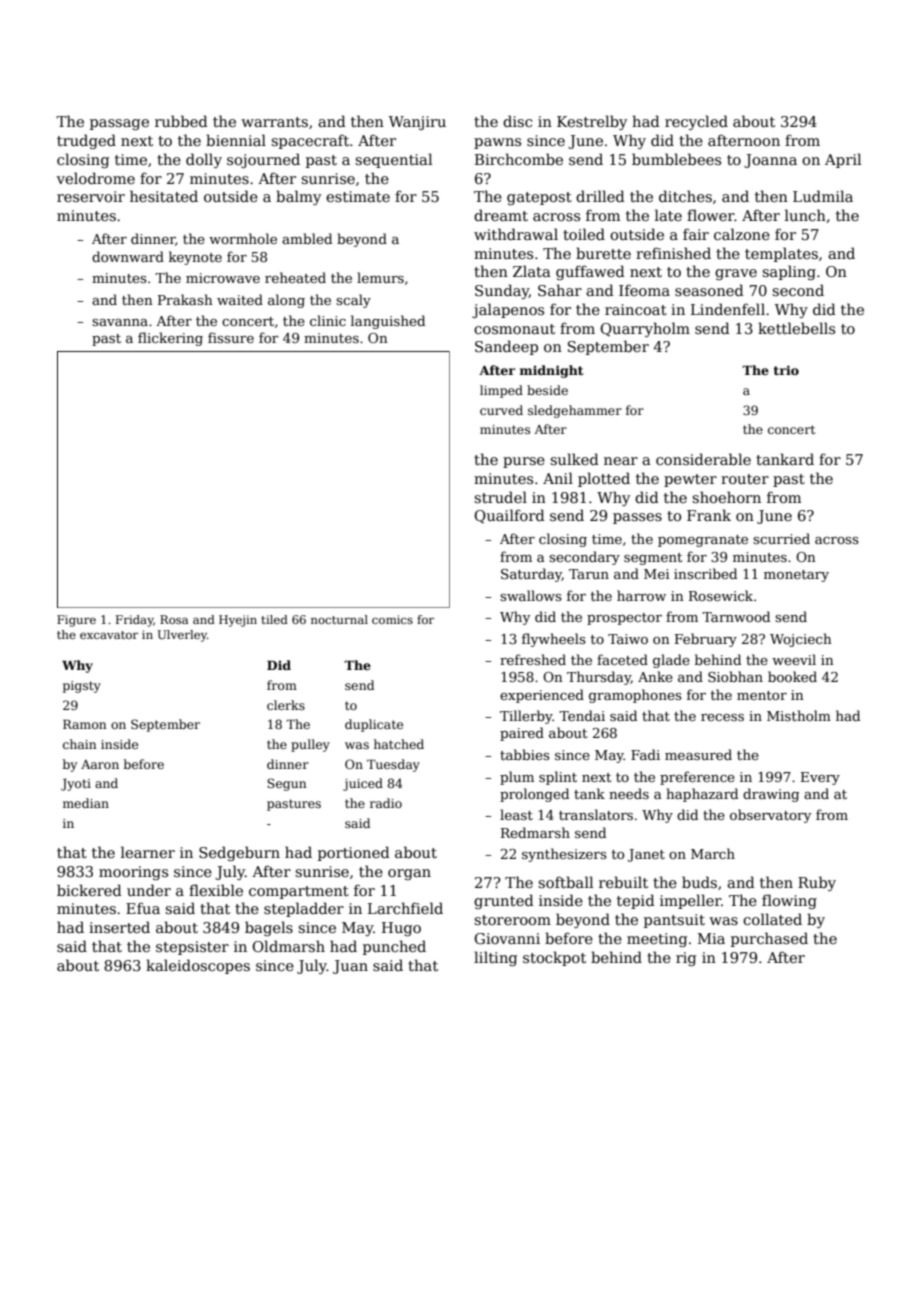 The width and height of the image is (924, 1308). Describe the element at coordinates (786, 370) in the image. I see `trio` at that location.
